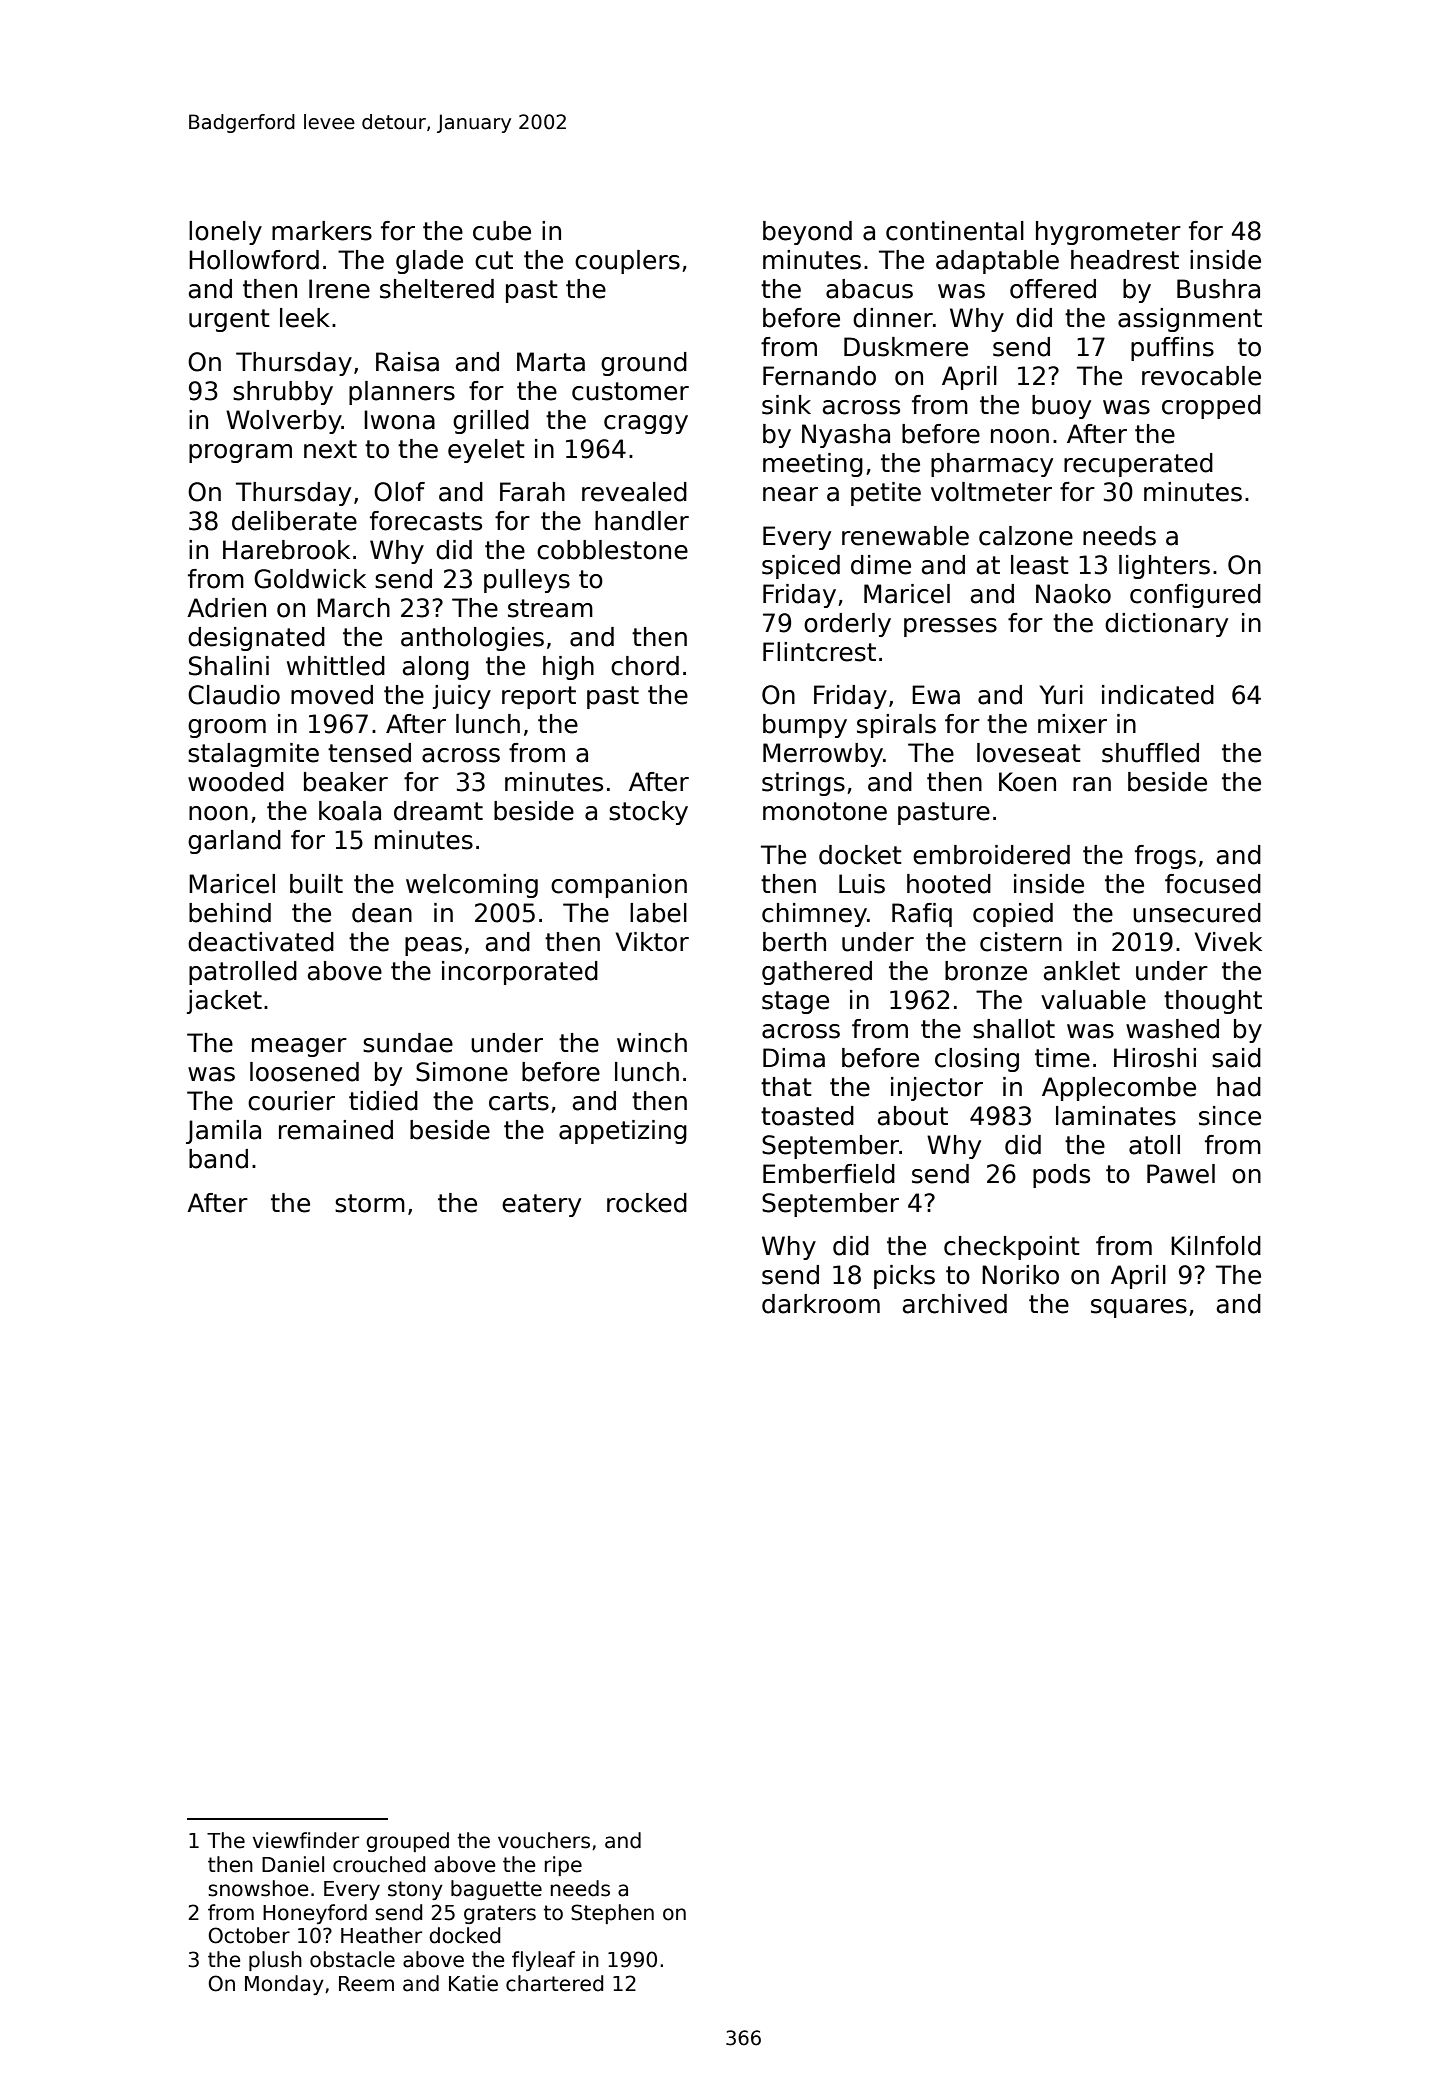  I want to click on band, so click(218, 1159).
